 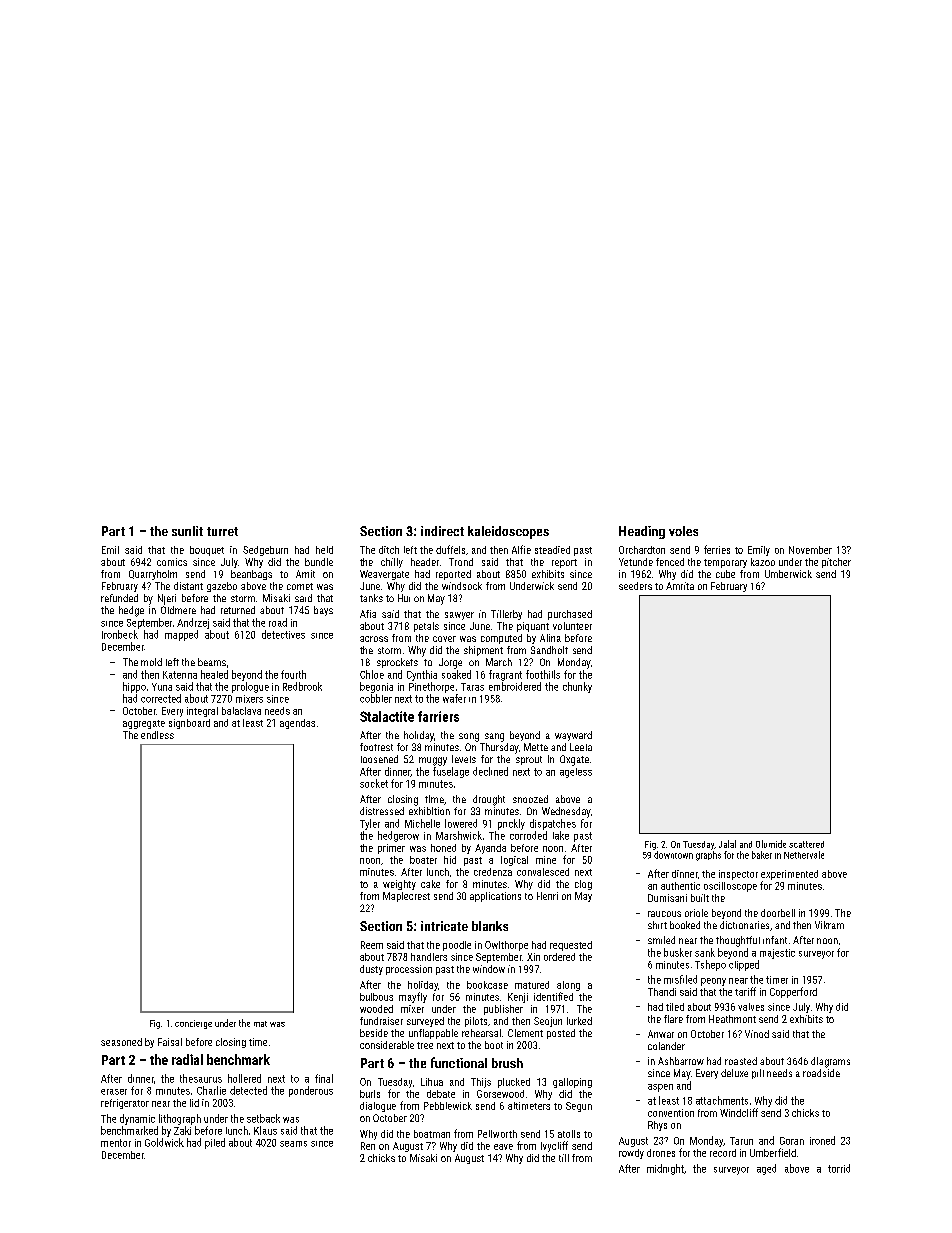 What do you see at coordinates (792, 1141) in the page?
I see `Goran` at bounding box center [792, 1141].
